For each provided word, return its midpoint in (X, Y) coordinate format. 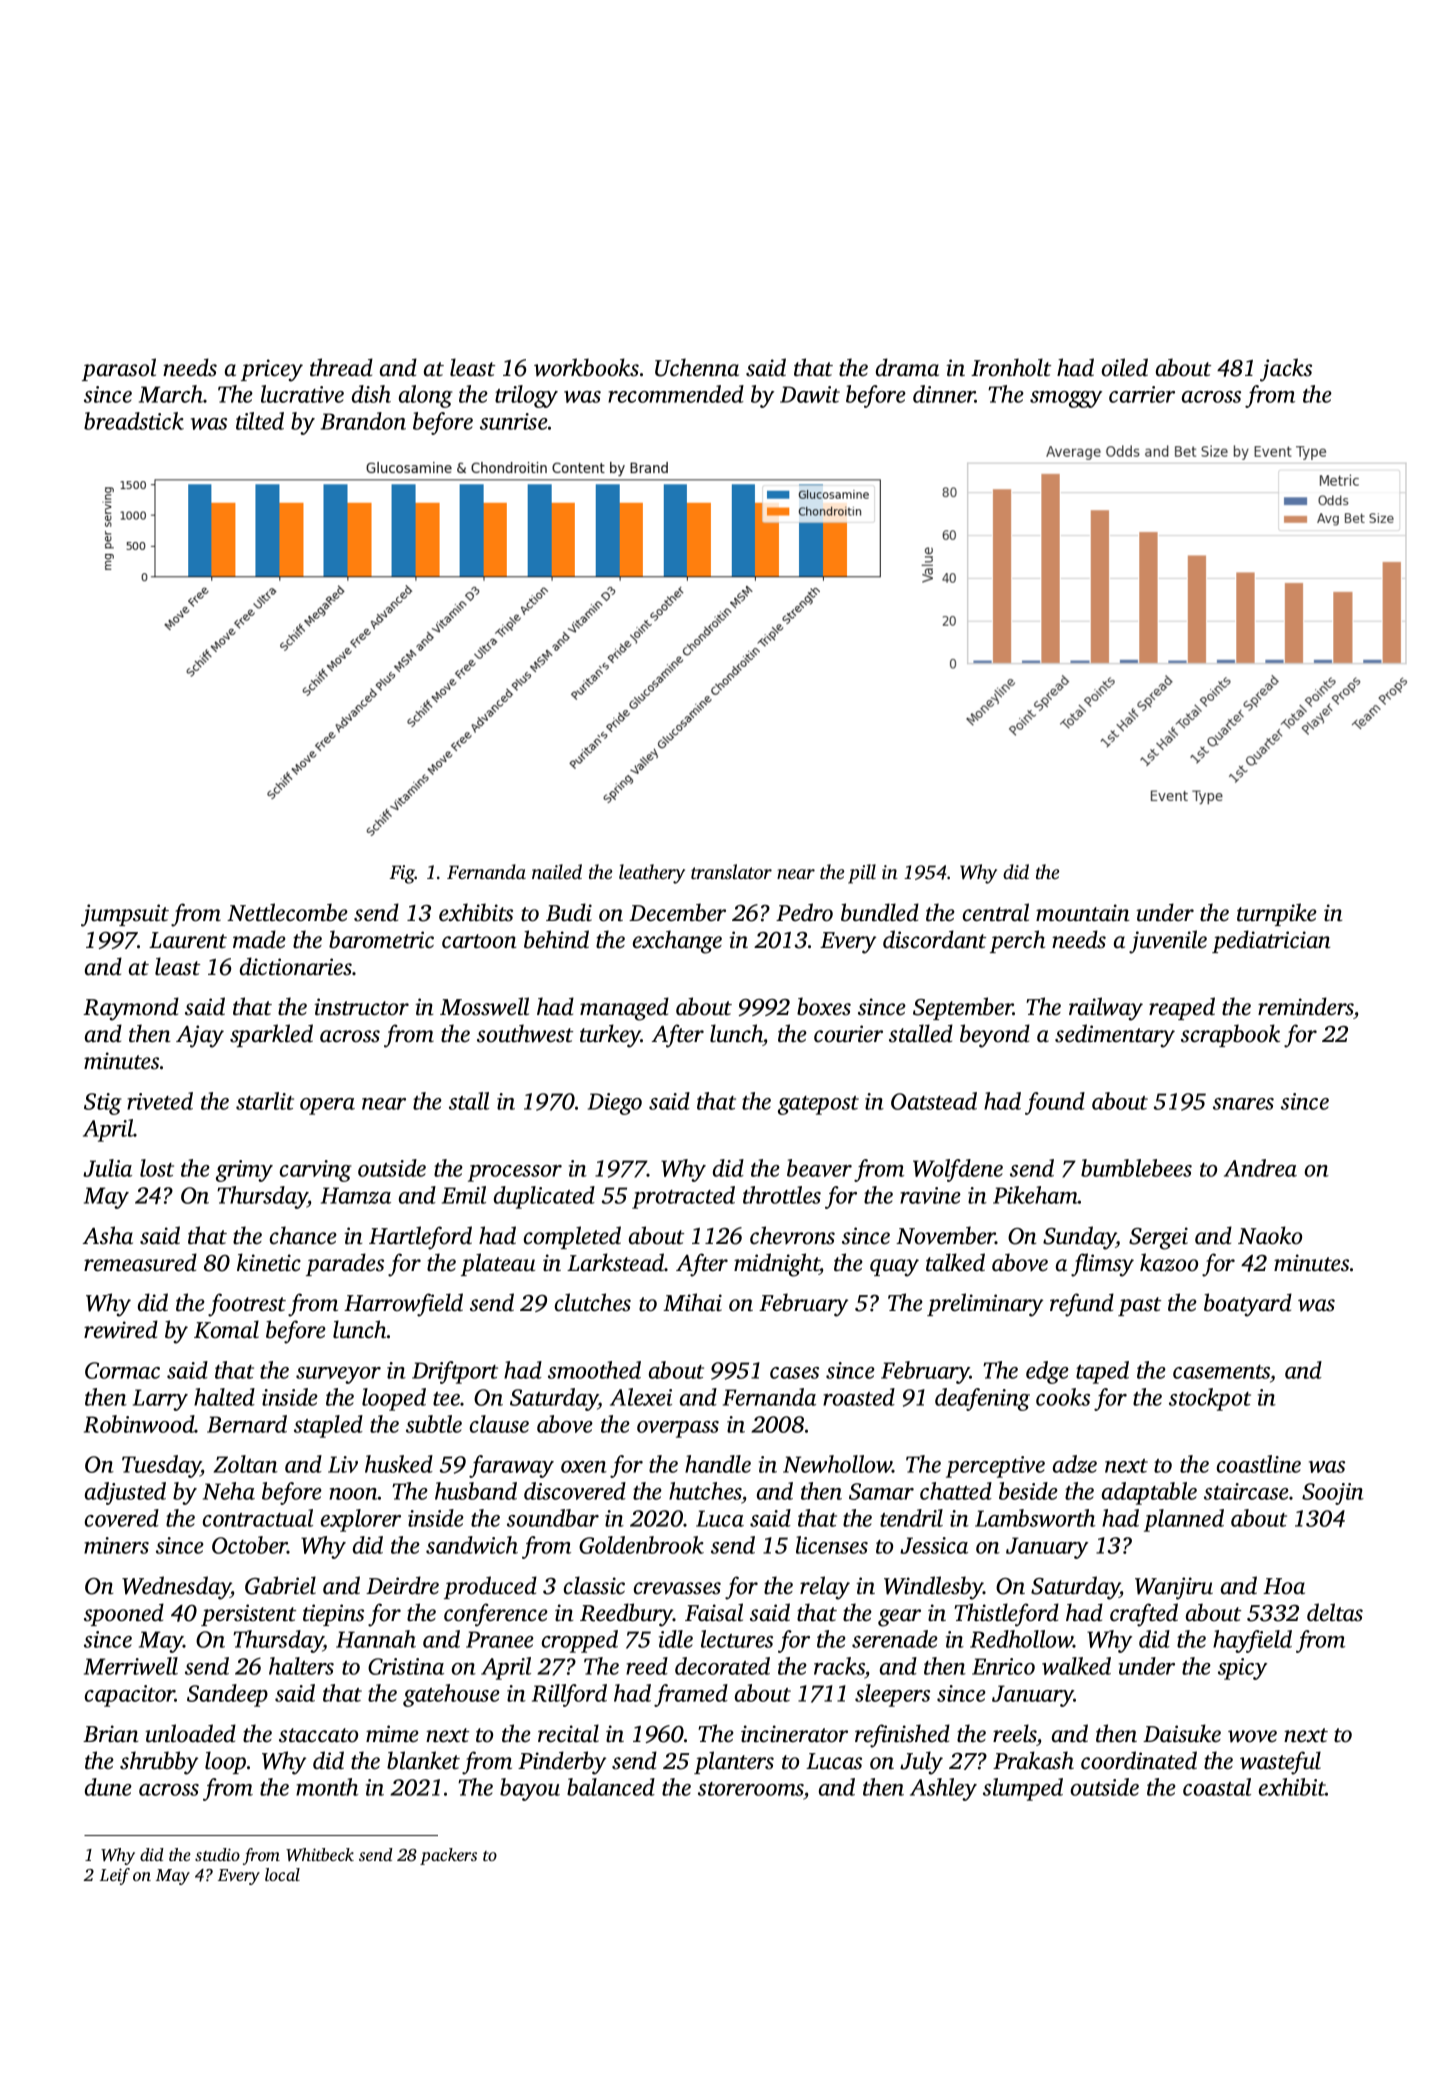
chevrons (792, 1235)
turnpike (1277, 914)
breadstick (134, 421)
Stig (103, 1104)
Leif (115, 1876)
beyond (995, 1036)
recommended (676, 394)
